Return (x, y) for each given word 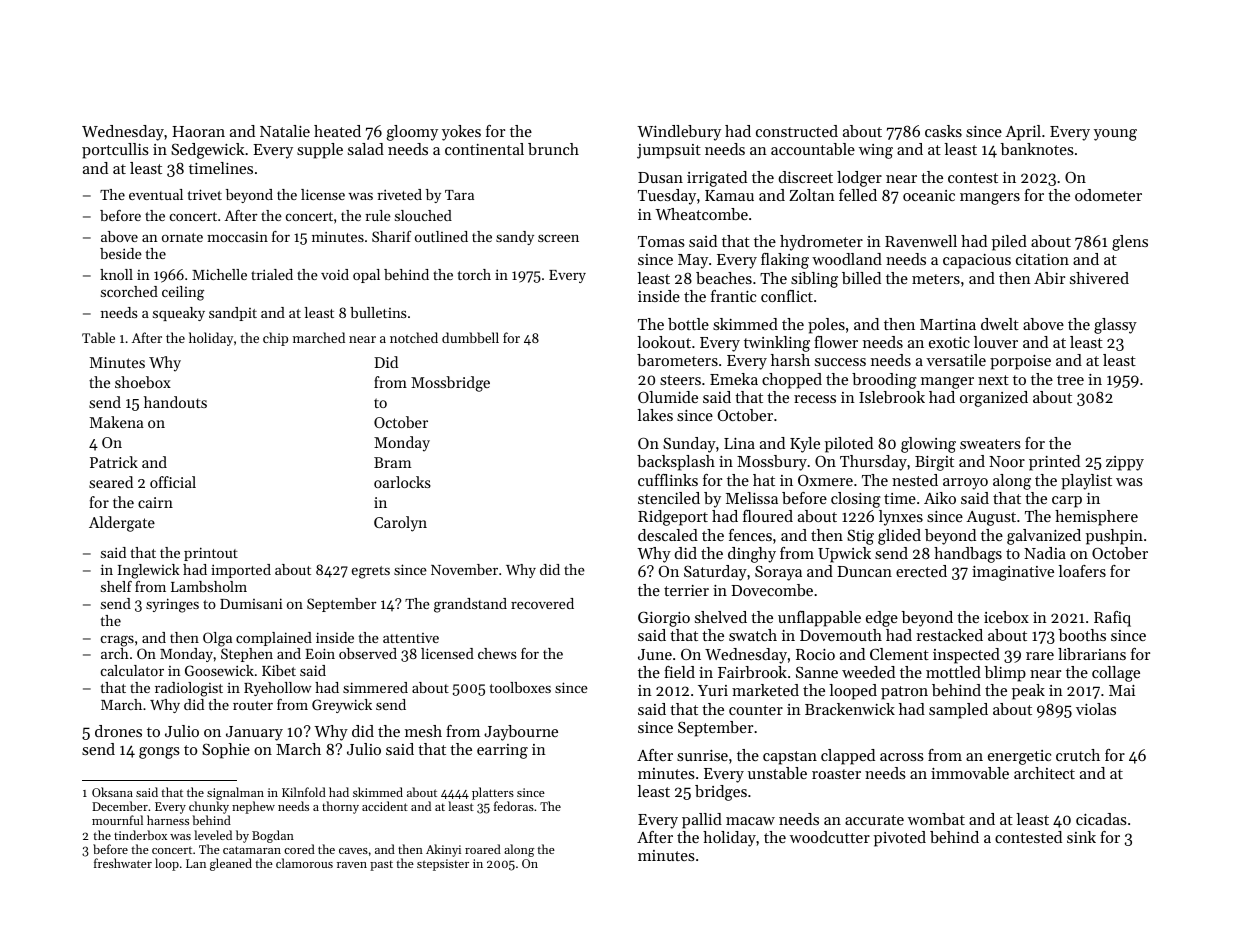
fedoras (514, 806)
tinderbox (140, 835)
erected (921, 571)
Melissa (752, 498)
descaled (668, 535)
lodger (859, 179)
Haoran (198, 131)
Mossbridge (450, 384)
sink (1081, 837)
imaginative (1013, 573)
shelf (116, 586)
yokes (461, 133)
